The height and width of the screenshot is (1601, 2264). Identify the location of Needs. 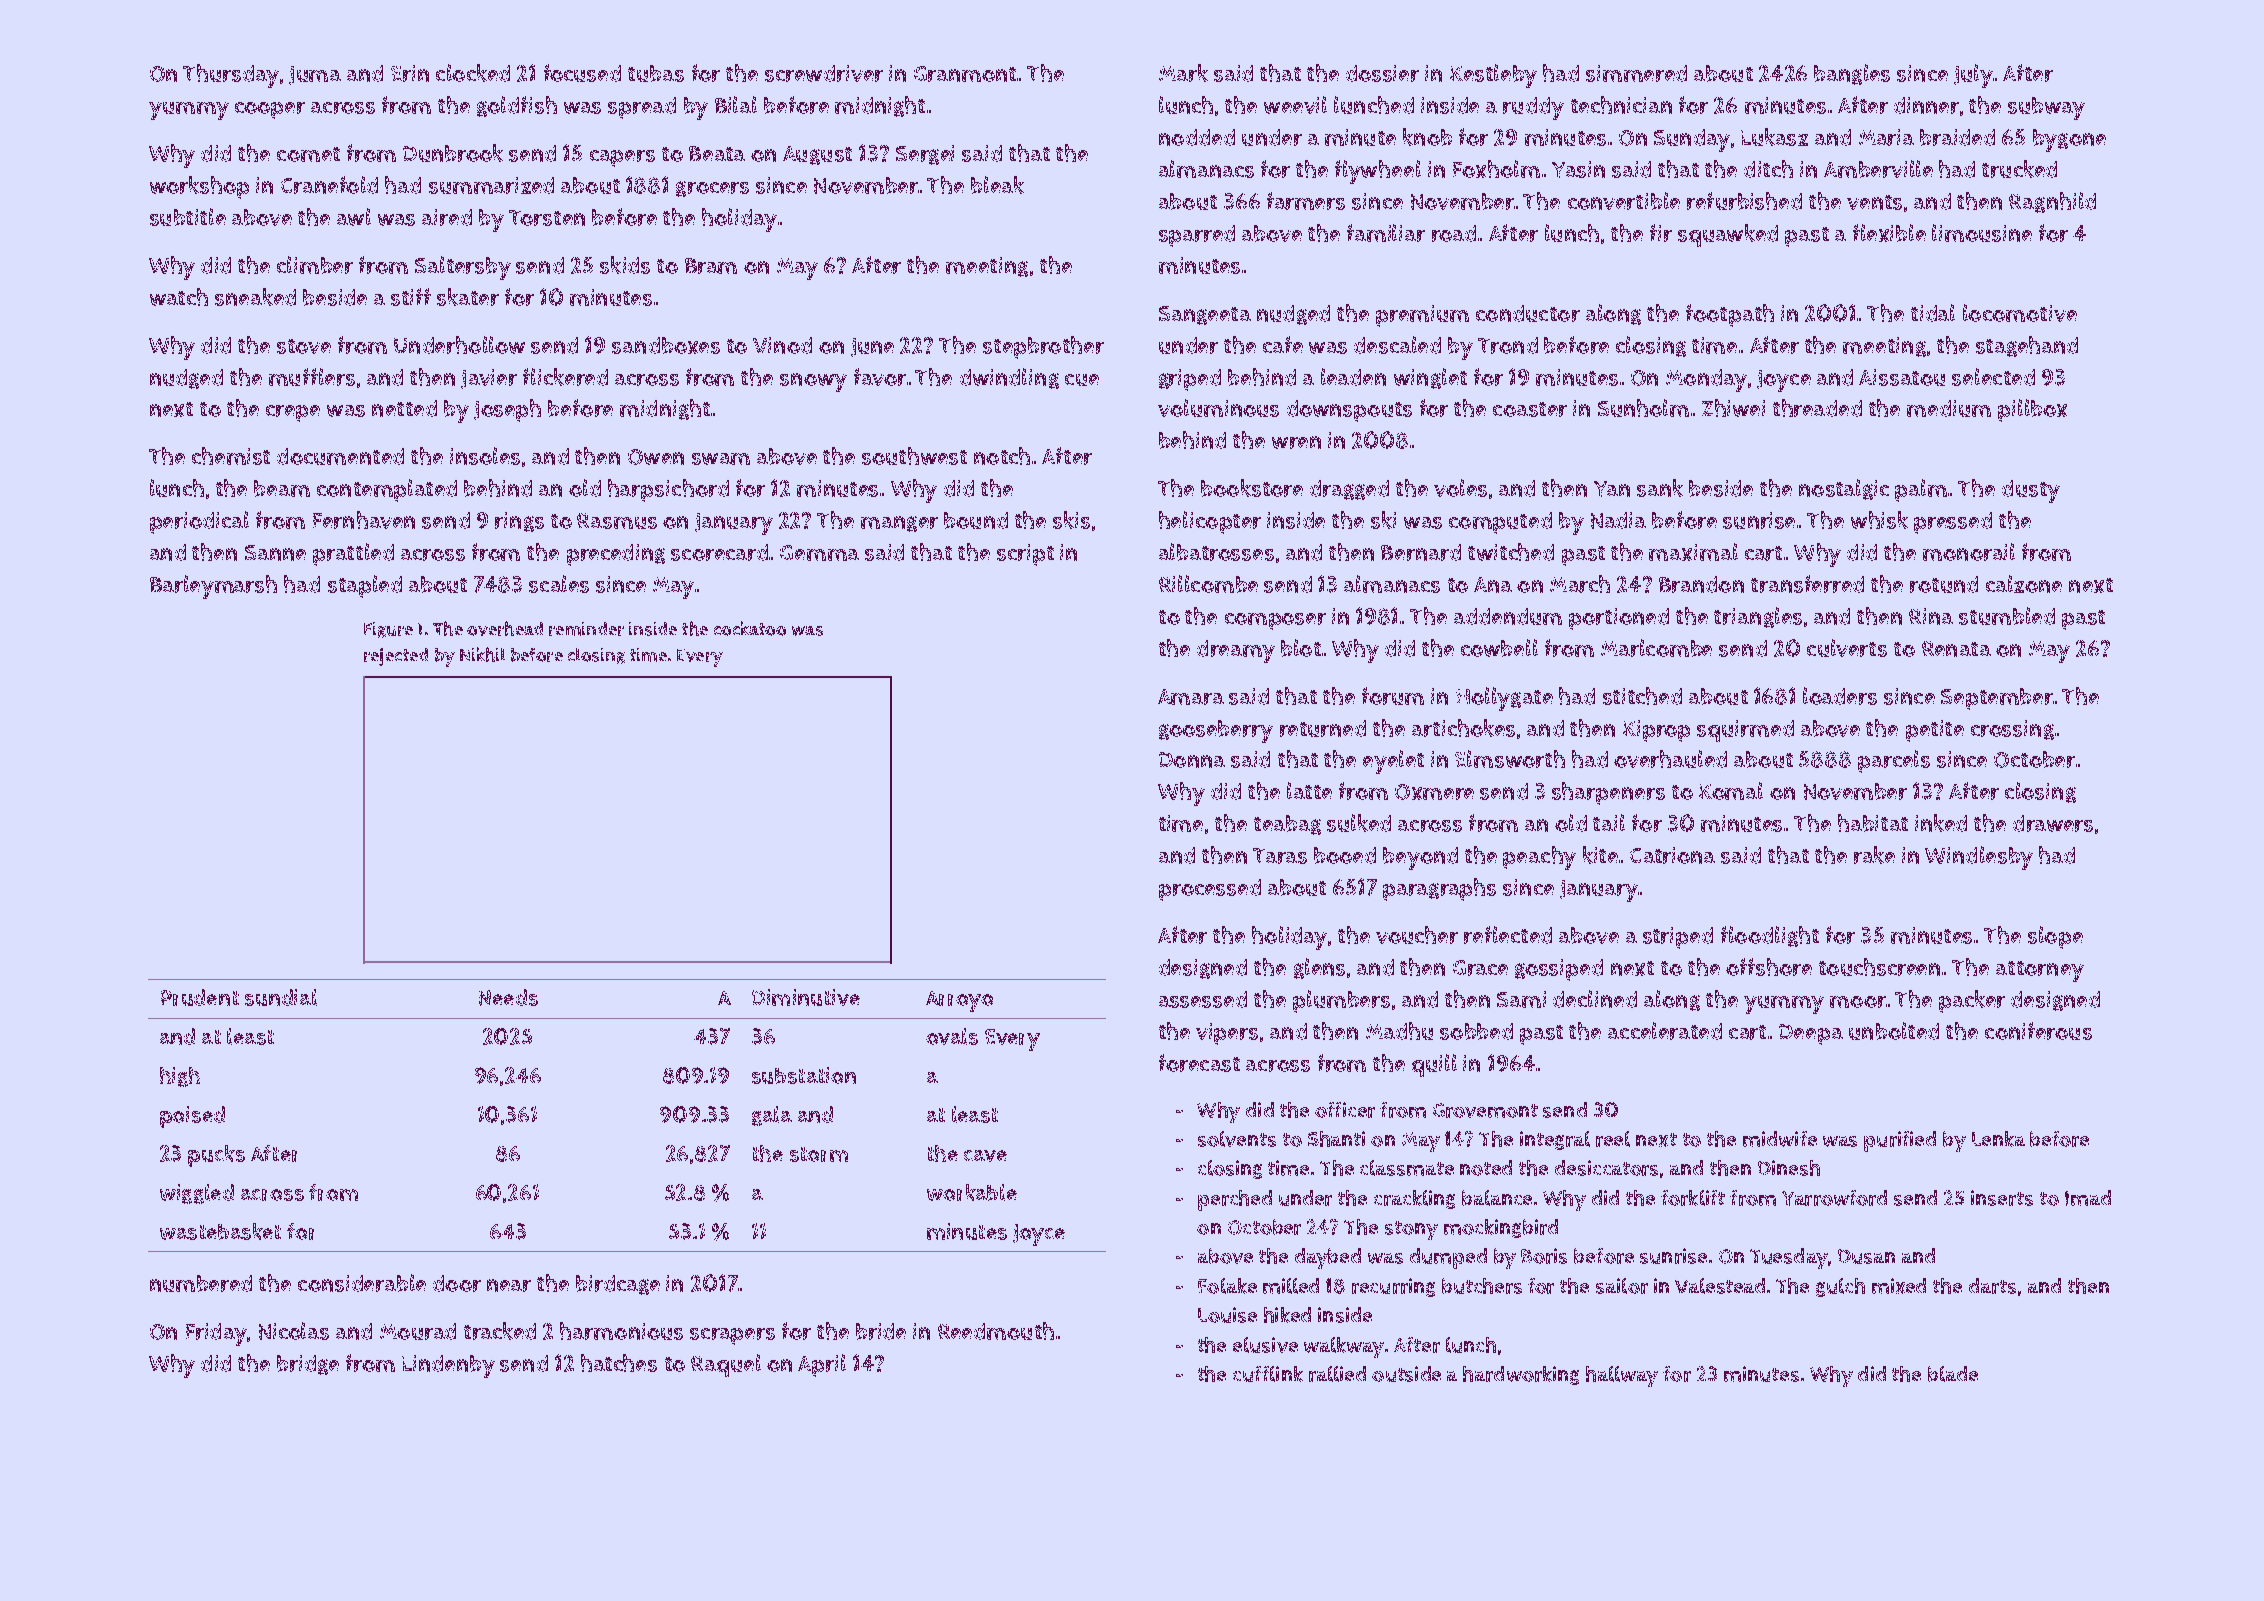
(508, 997).
